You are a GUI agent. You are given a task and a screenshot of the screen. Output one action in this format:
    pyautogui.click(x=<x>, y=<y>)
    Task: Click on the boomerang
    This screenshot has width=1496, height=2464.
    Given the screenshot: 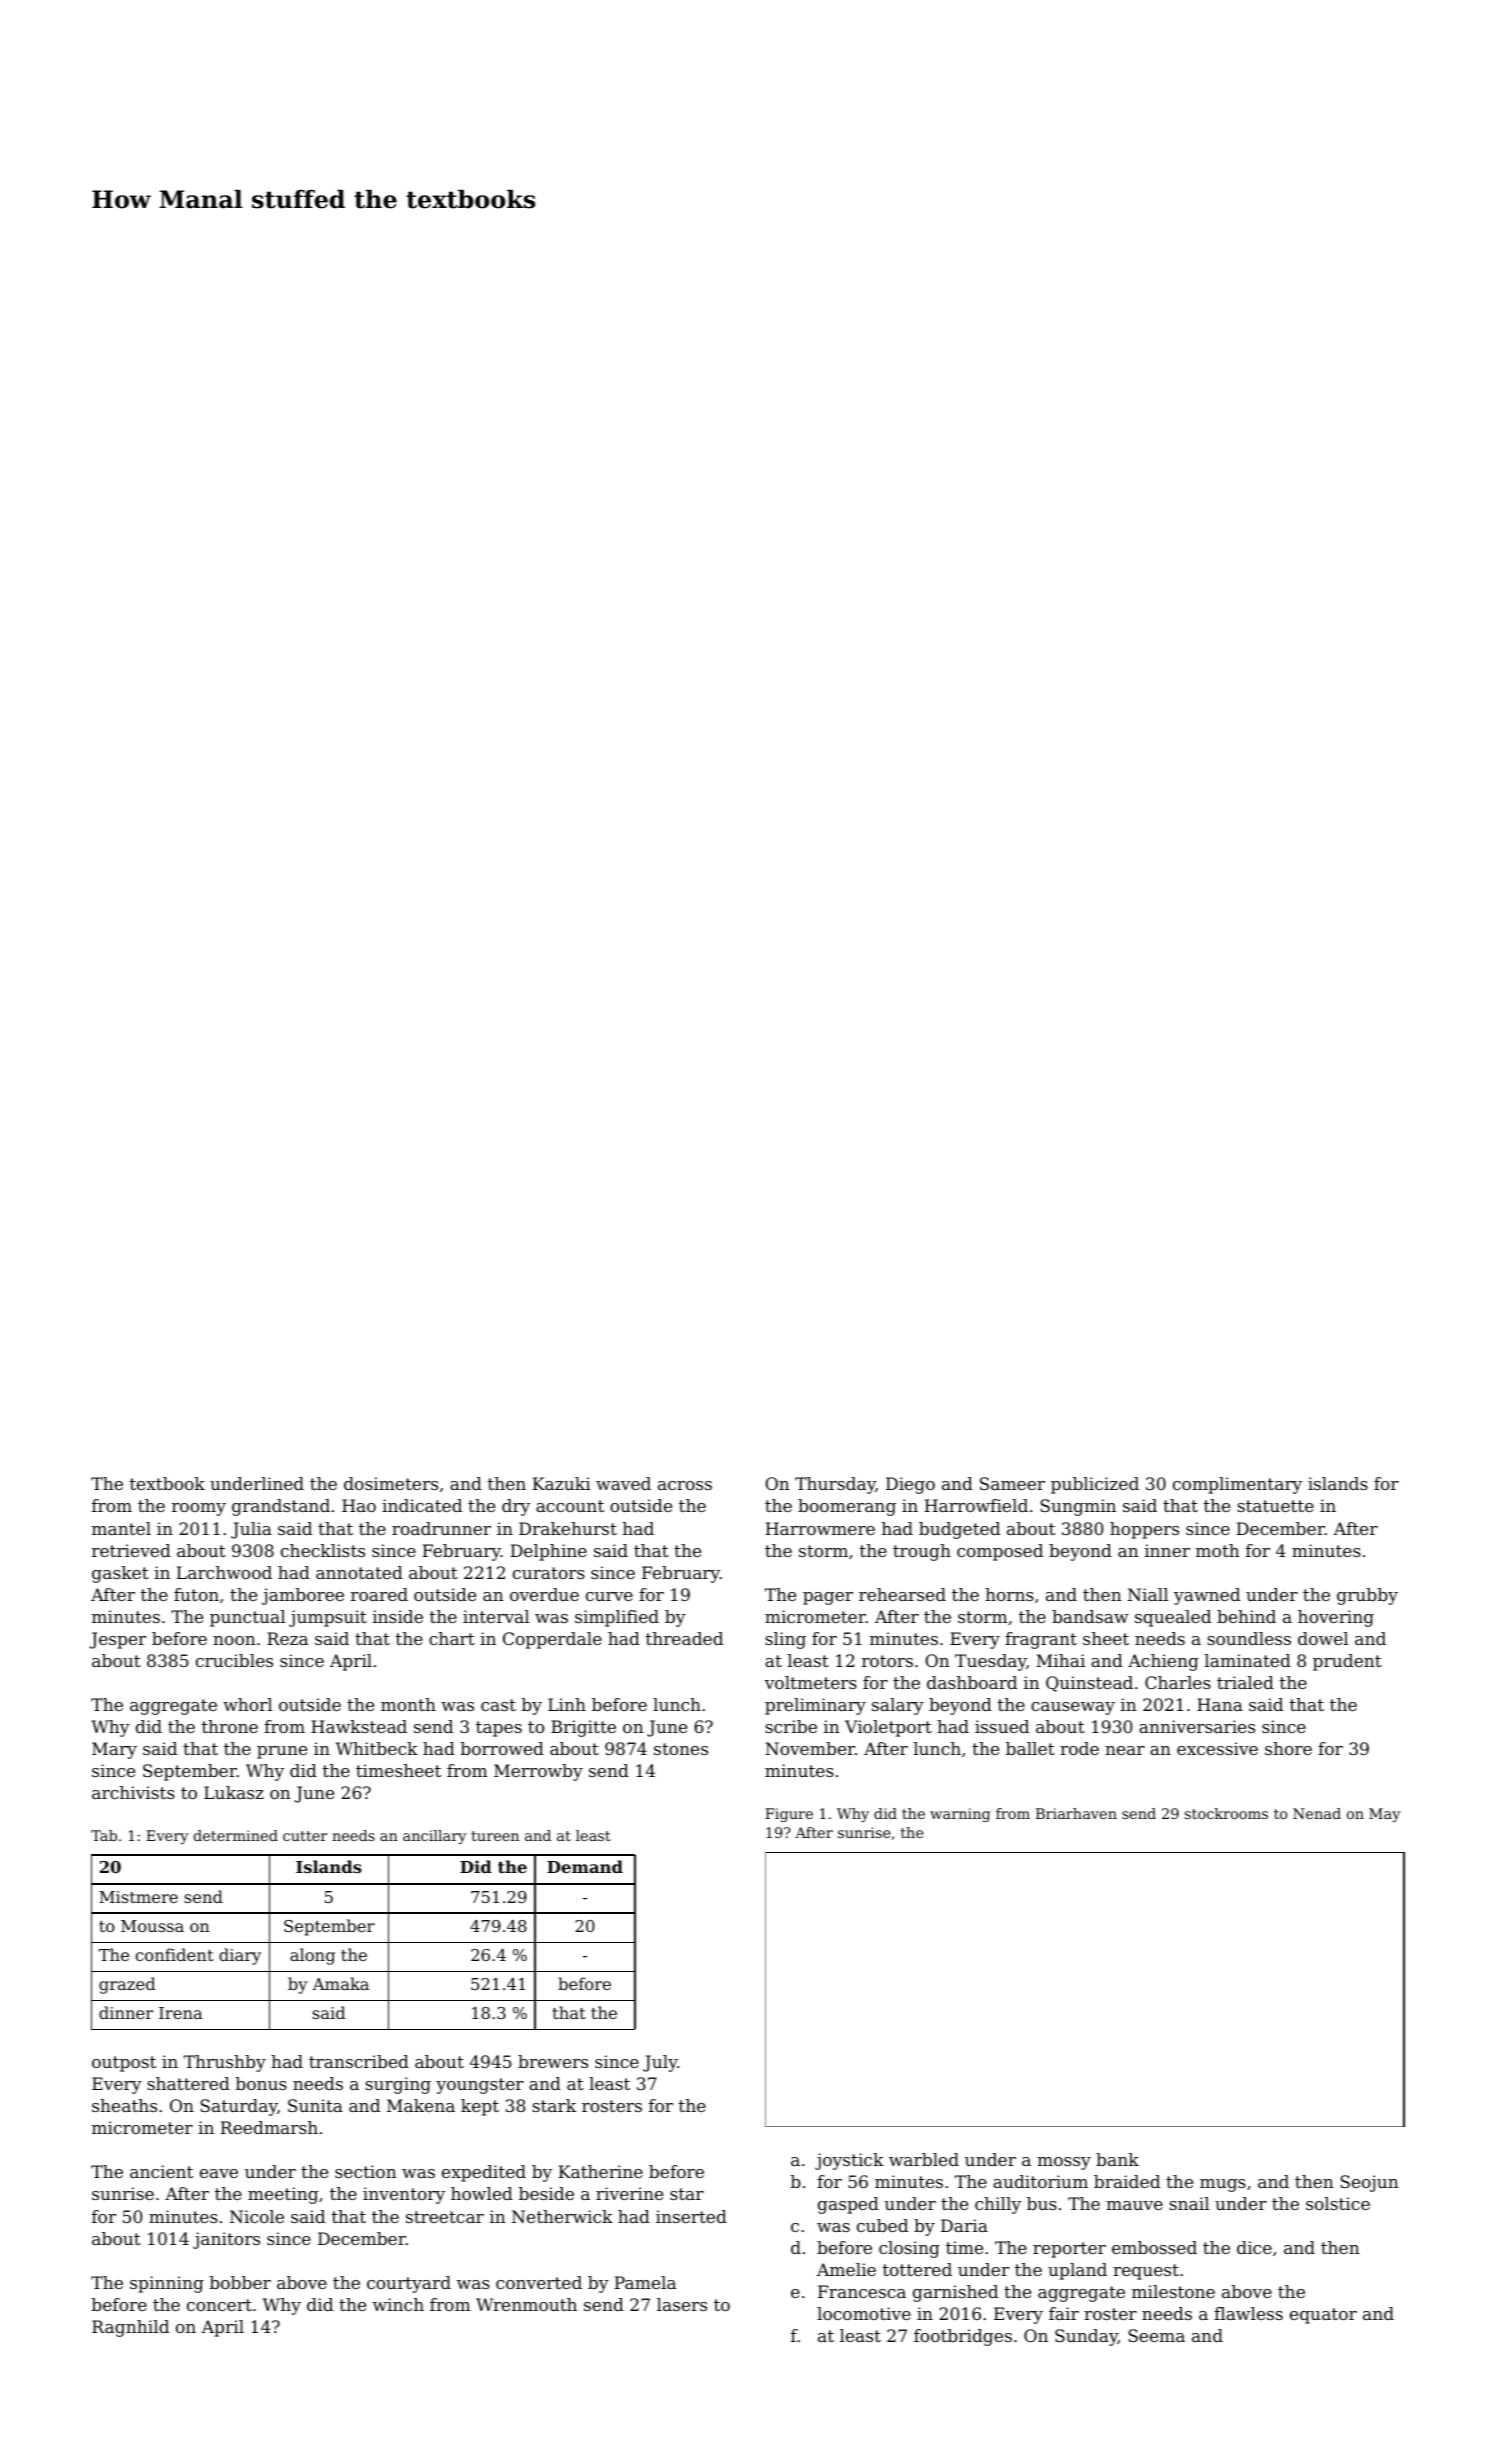 What is the action you would take?
    pyautogui.click(x=847, y=1507)
